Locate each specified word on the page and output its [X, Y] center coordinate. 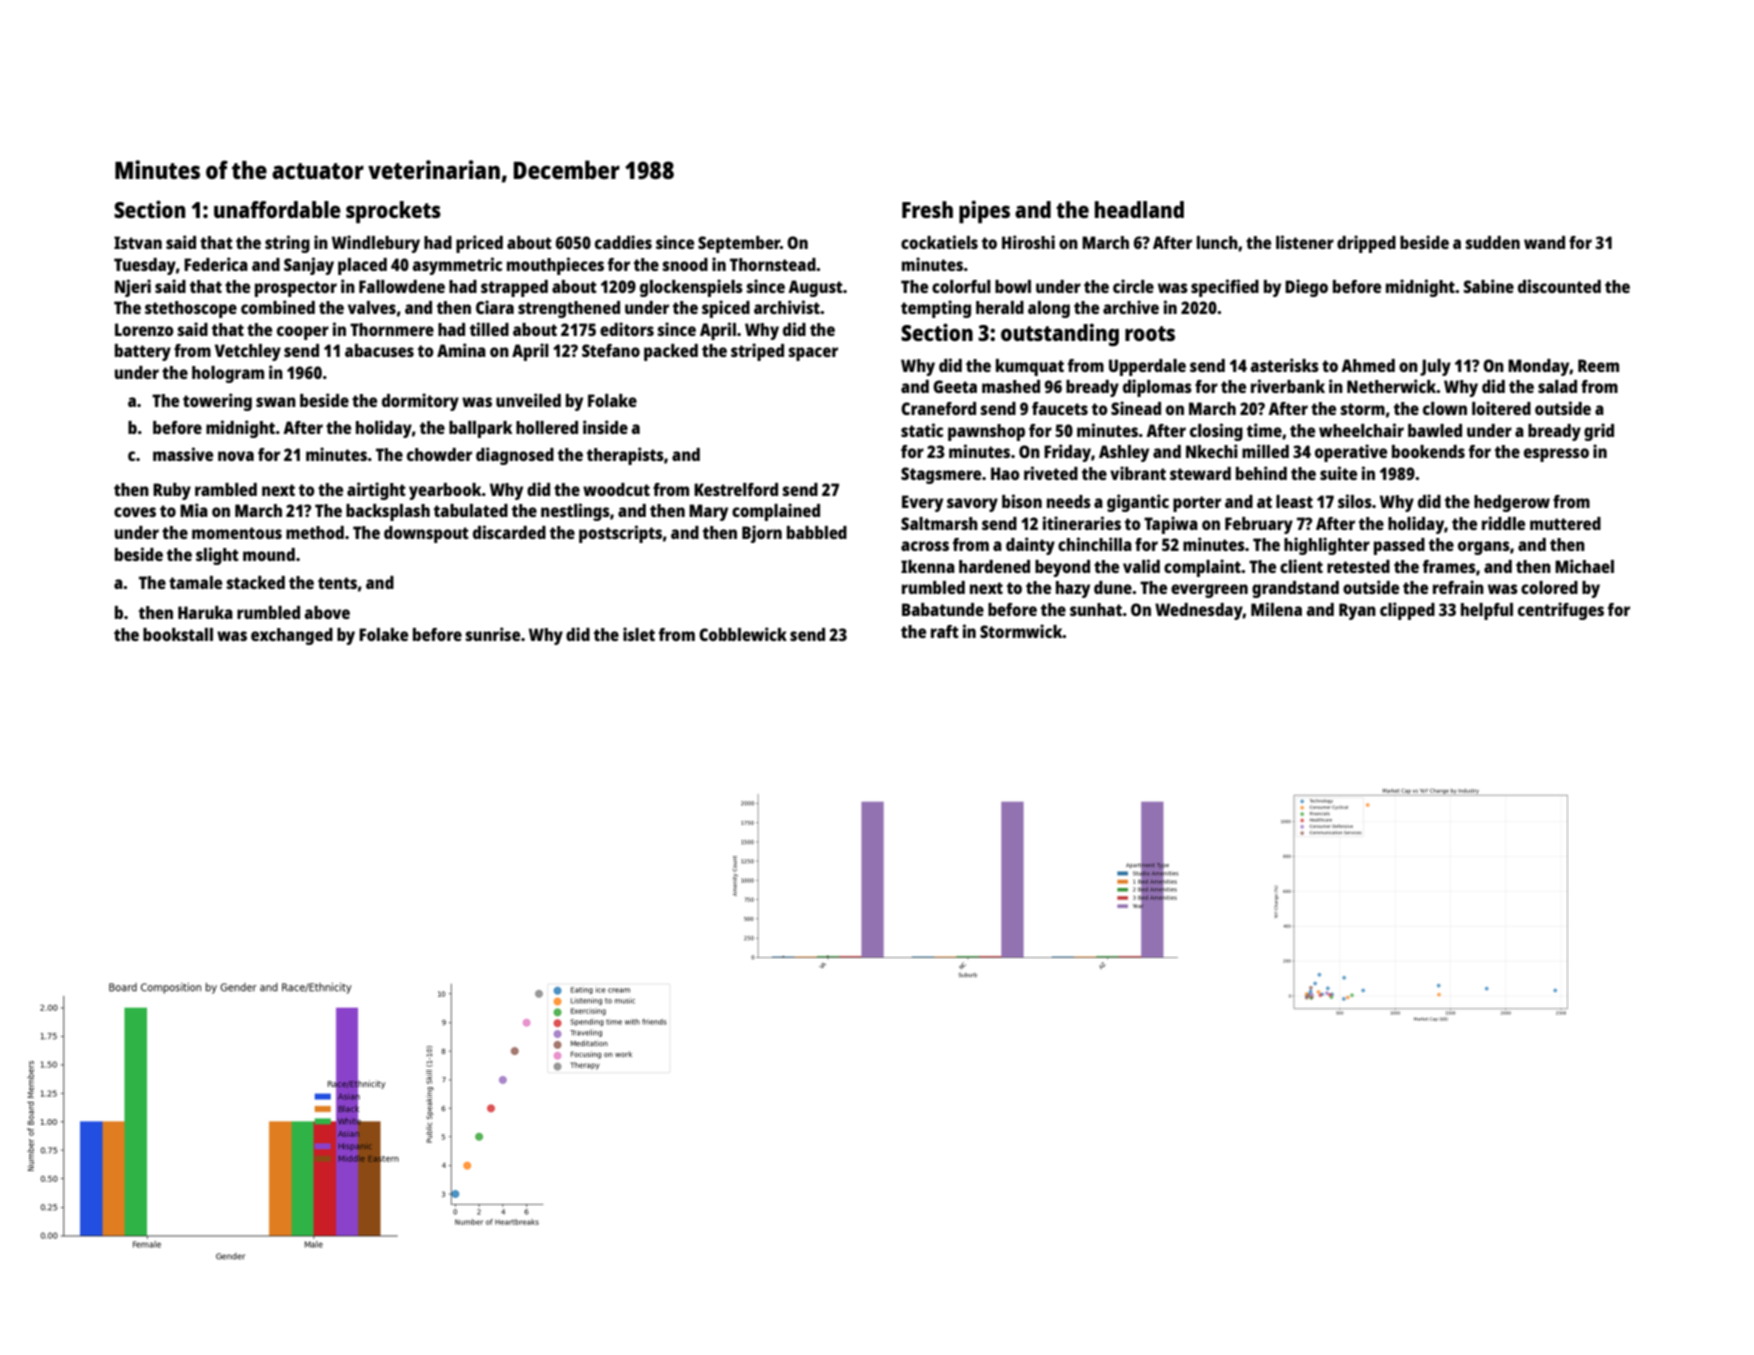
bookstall [178, 634]
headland [1139, 209]
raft [945, 631]
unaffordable [277, 209]
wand [1544, 242]
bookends [1428, 451]
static [922, 430]
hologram [228, 374]
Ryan [1357, 611]
